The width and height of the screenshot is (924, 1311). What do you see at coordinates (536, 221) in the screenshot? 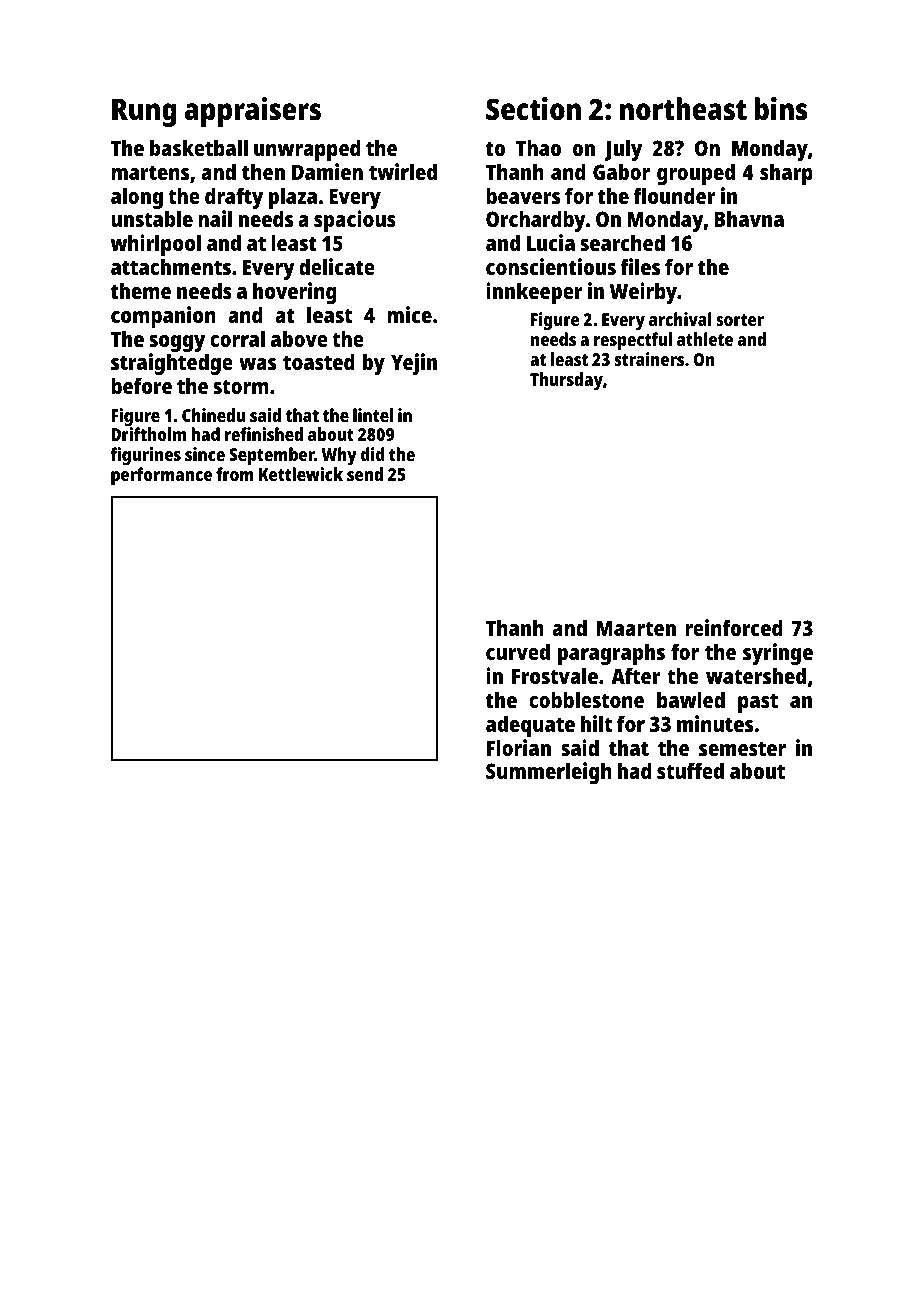
I see `Orchardby` at bounding box center [536, 221].
